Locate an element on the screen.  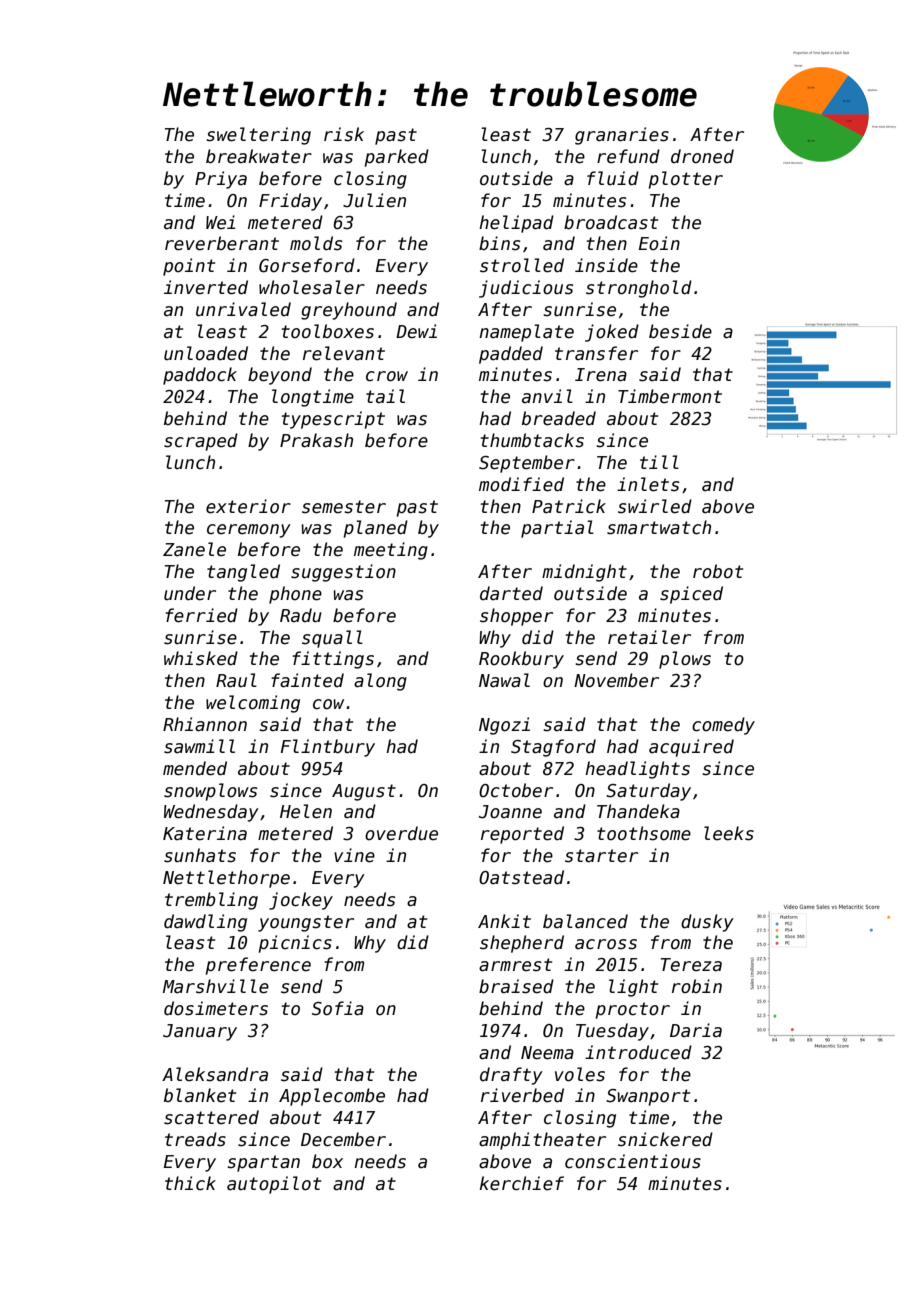
parked is located at coordinates (397, 158).
